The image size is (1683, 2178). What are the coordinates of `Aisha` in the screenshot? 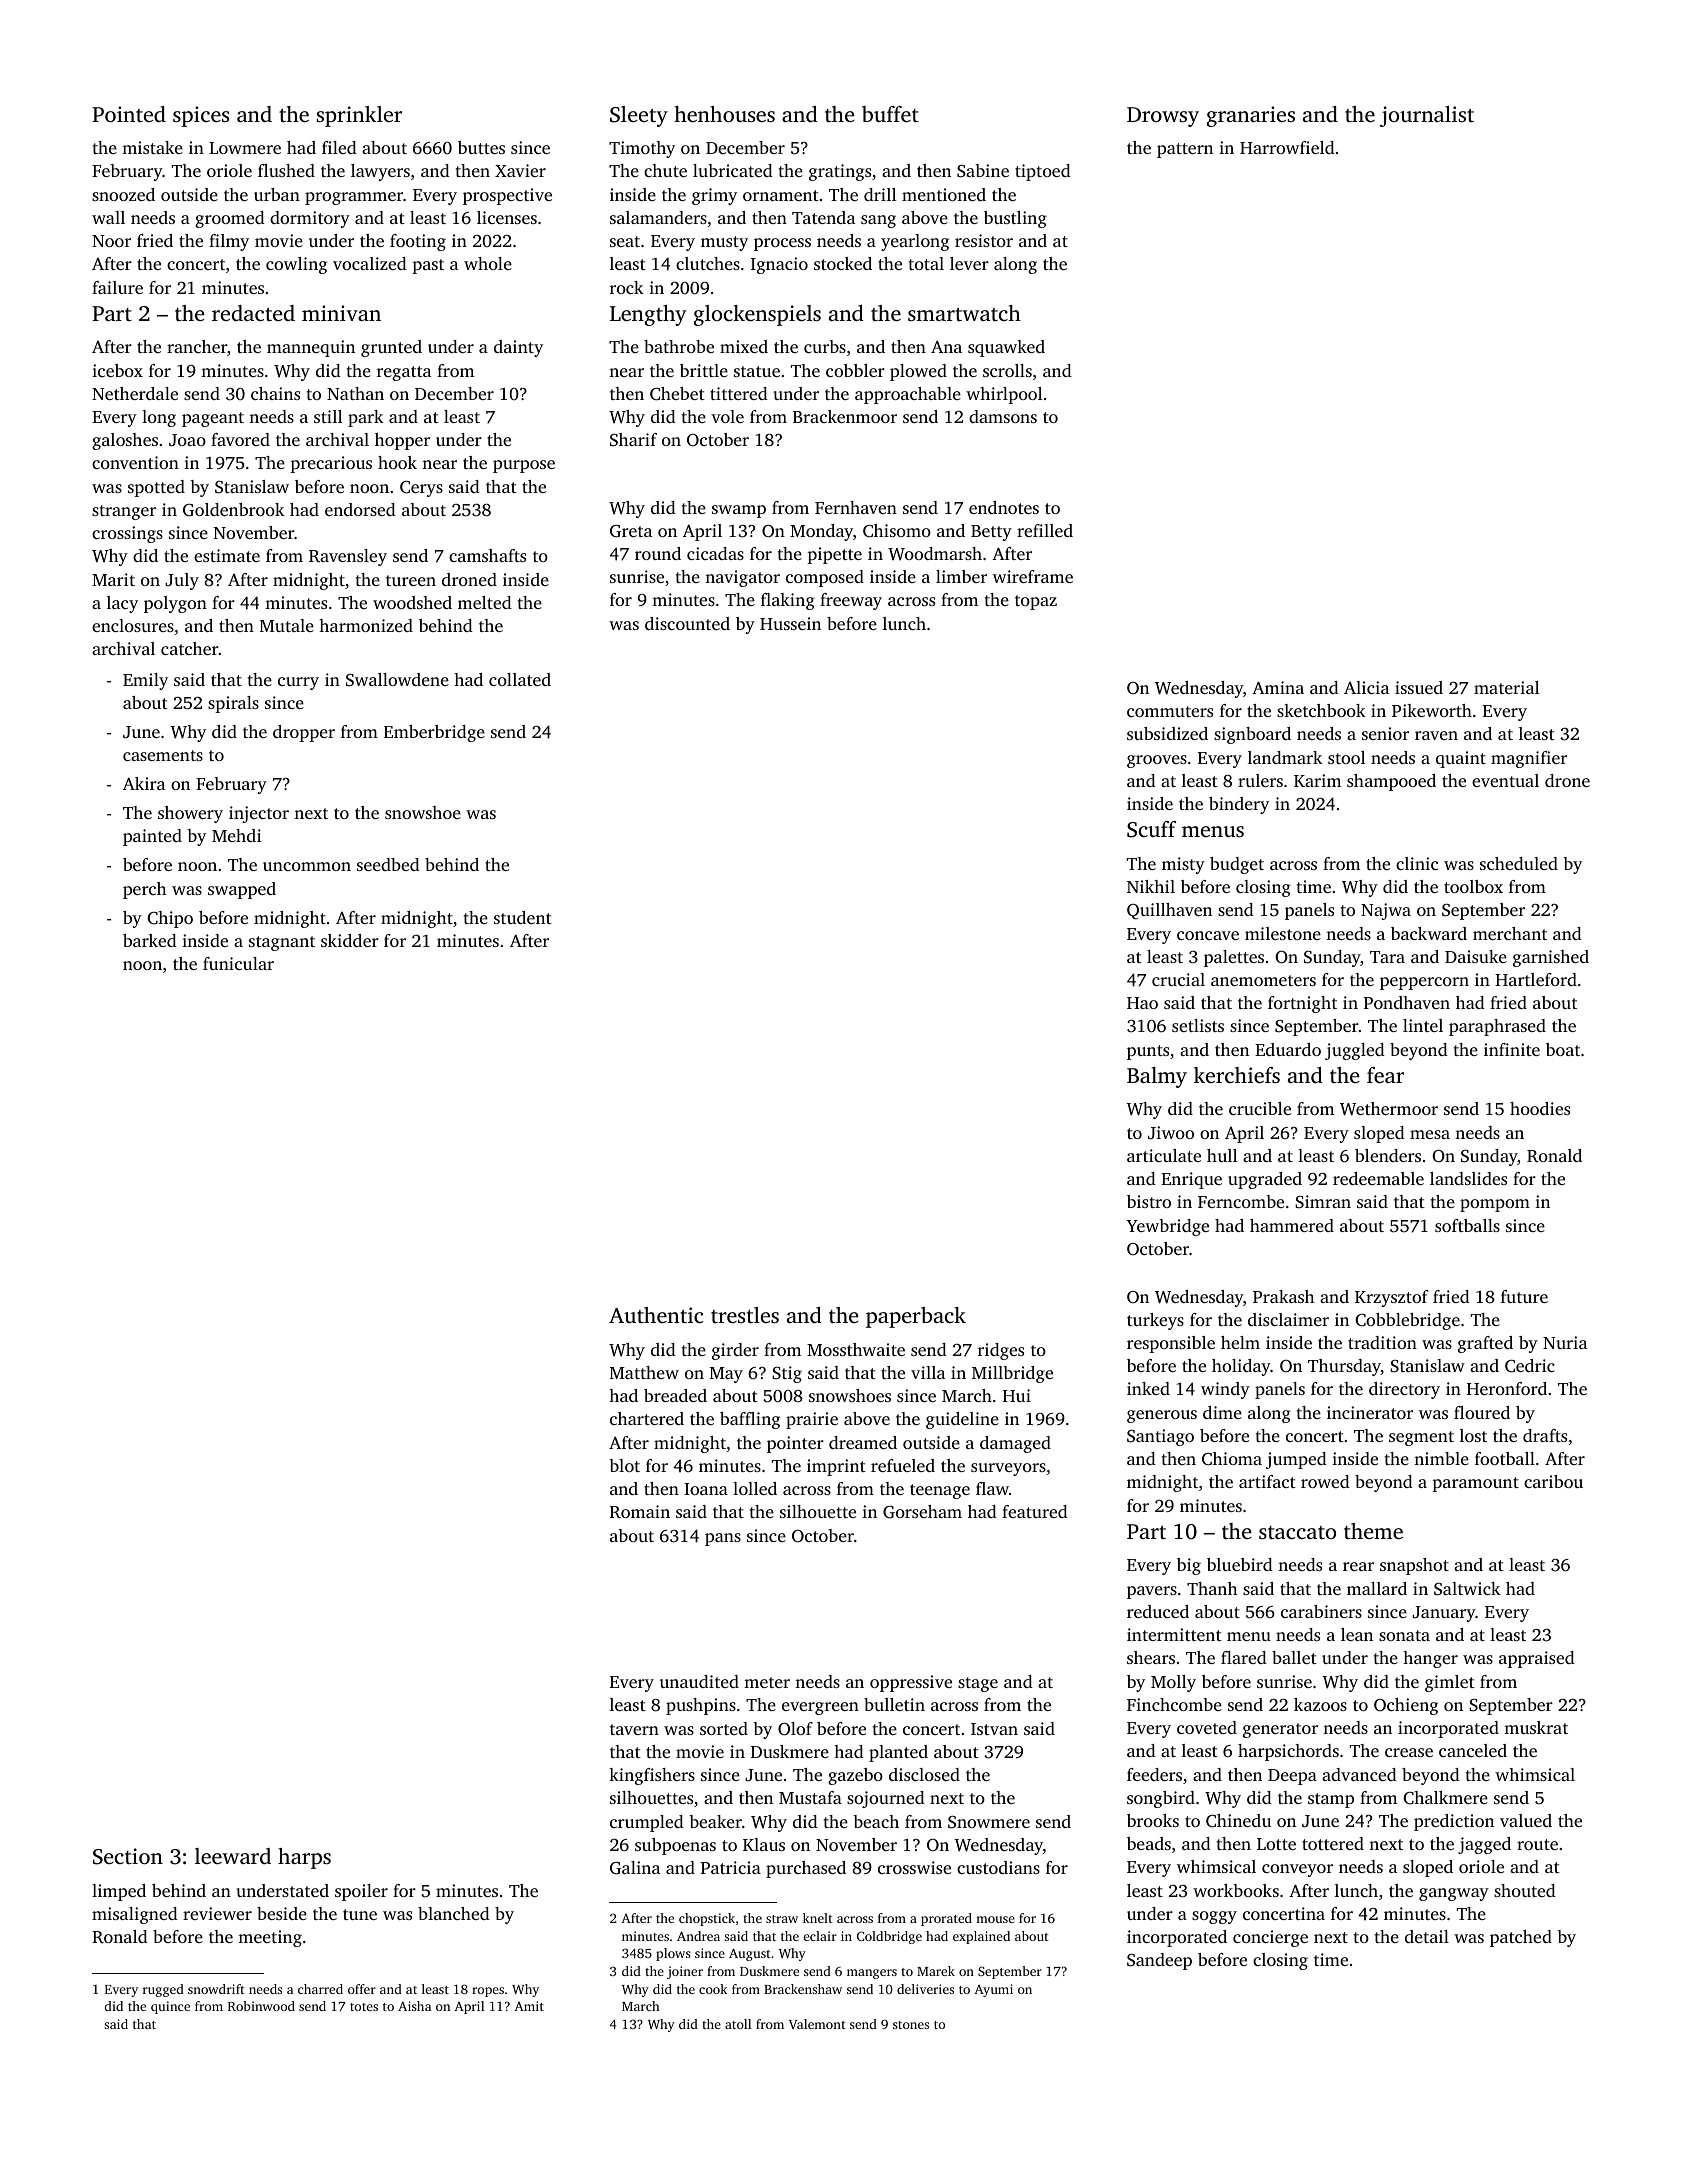 It's located at (414, 2006).
